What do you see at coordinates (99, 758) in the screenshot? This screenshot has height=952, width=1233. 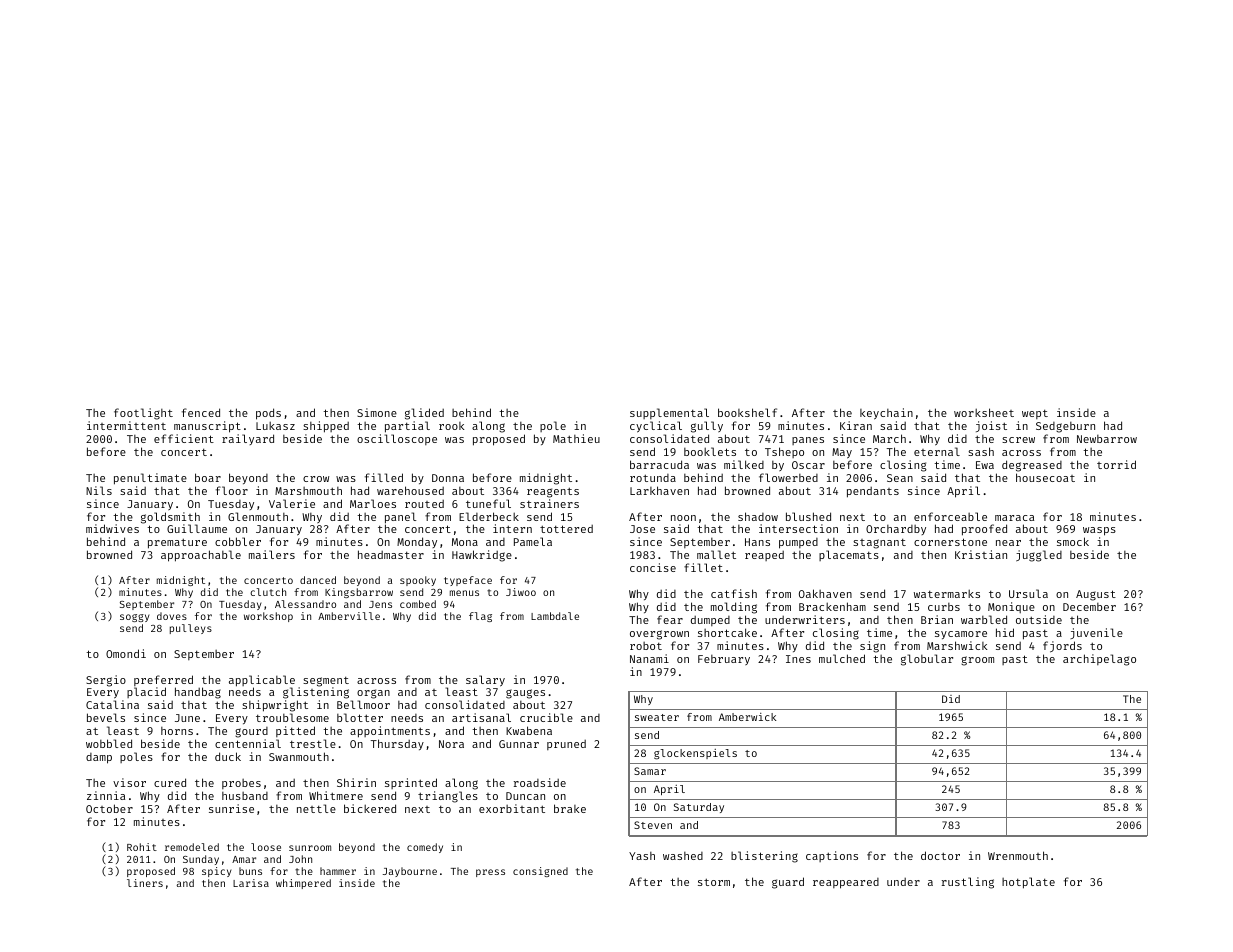 I see `damp` at bounding box center [99, 758].
